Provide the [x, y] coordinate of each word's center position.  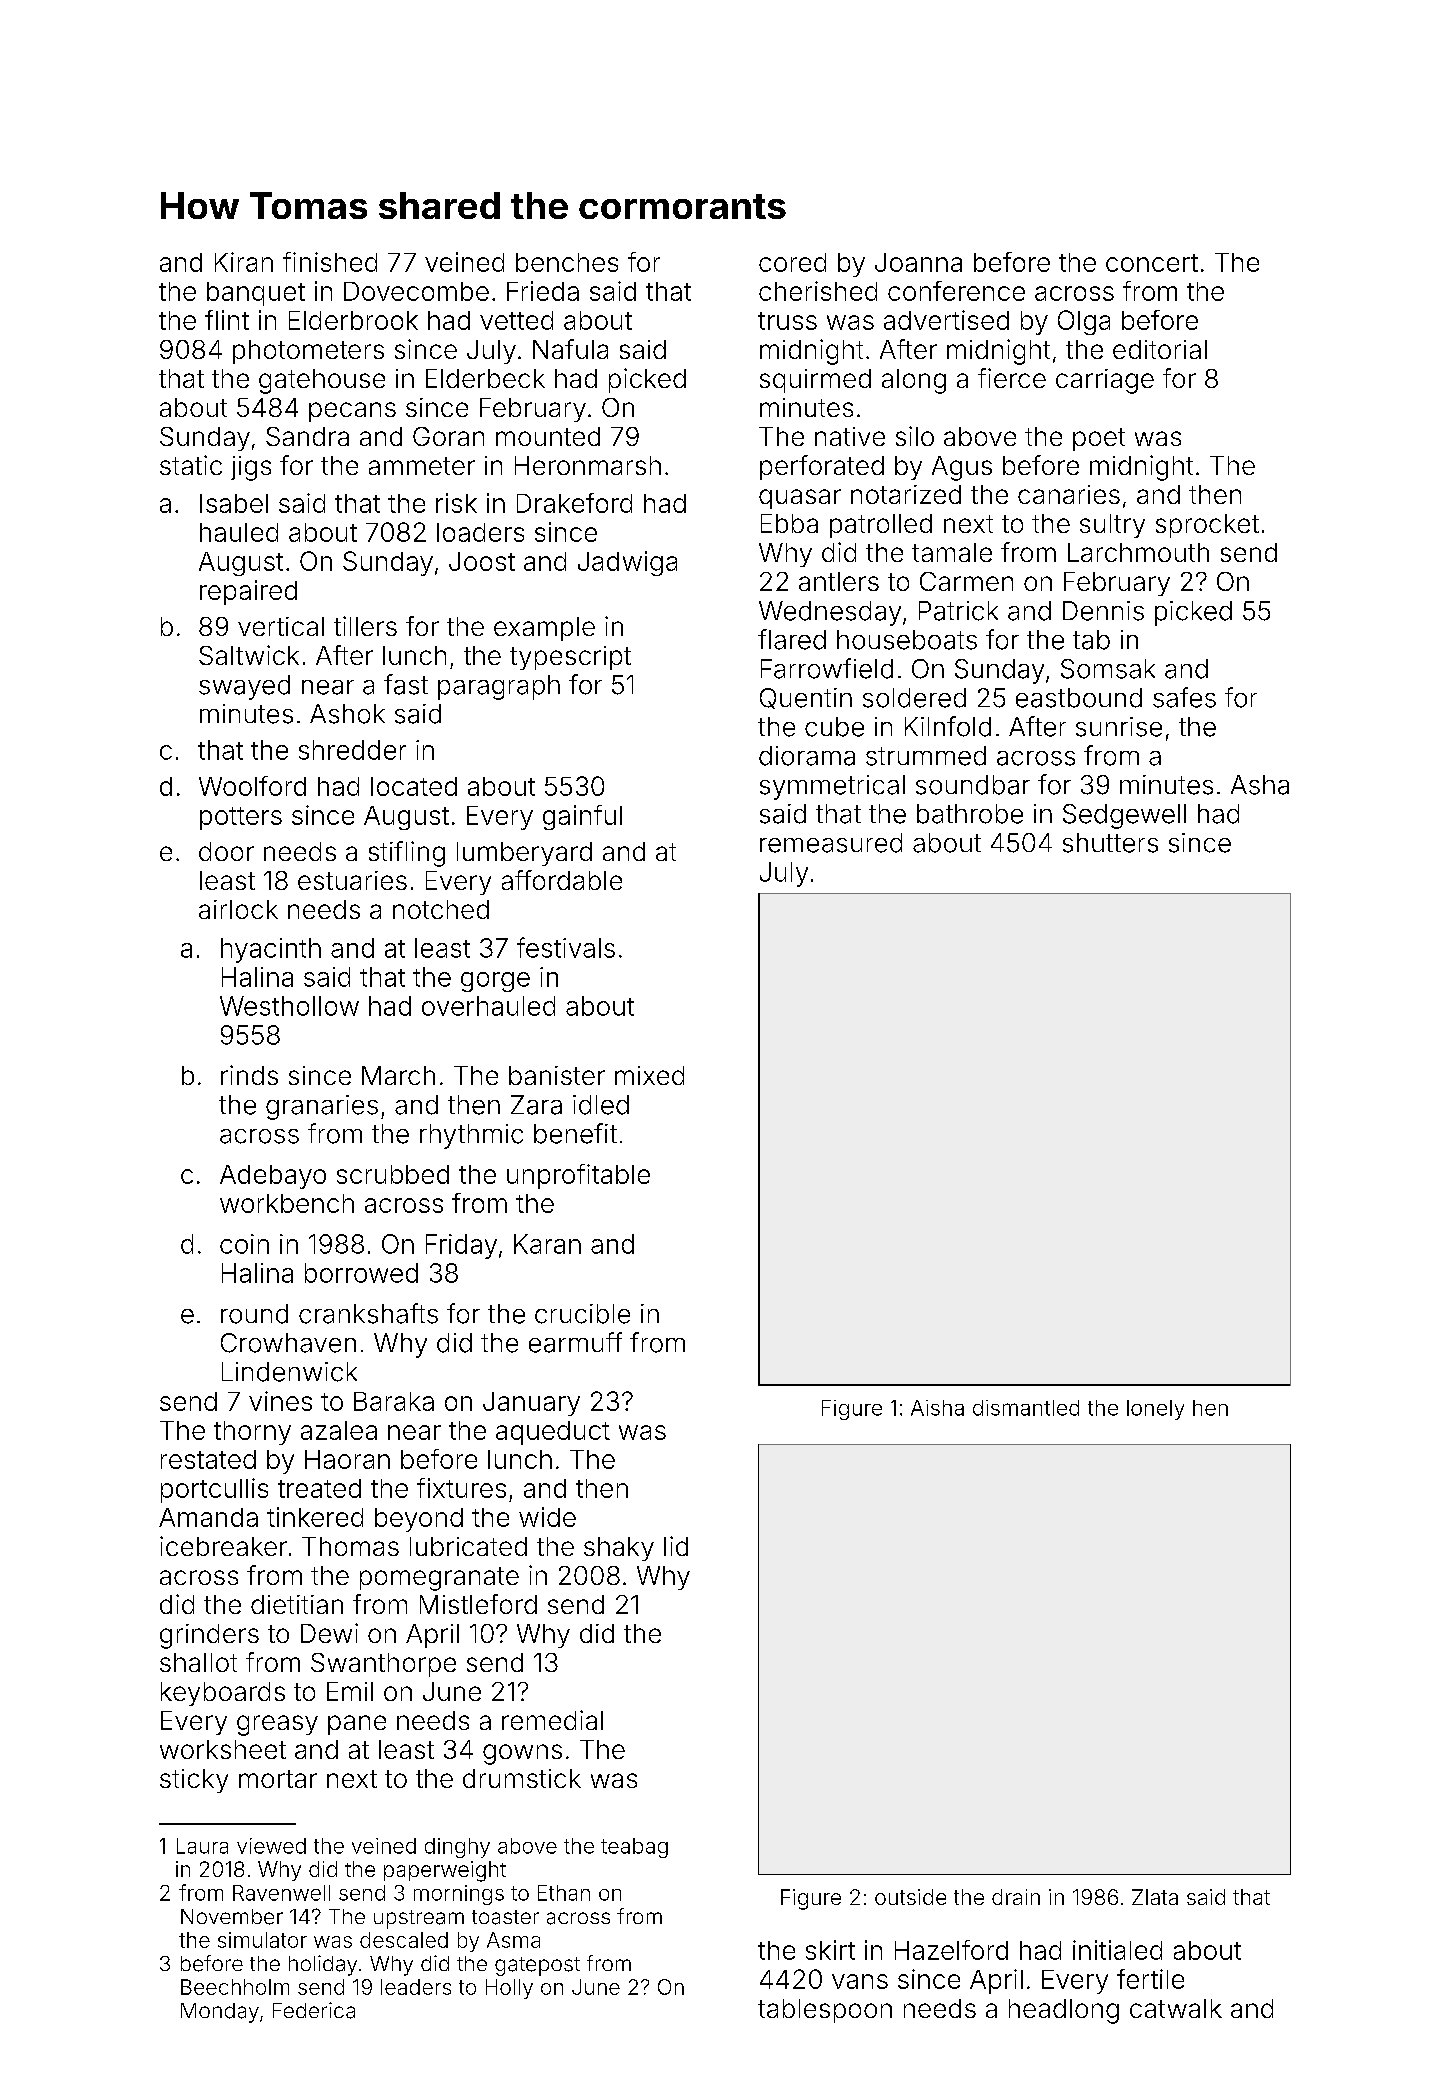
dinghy [457, 1848]
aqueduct [553, 1433]
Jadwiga [627, 563]
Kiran [244, 262]
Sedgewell [1124, 816]
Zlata [1155, 1897]
